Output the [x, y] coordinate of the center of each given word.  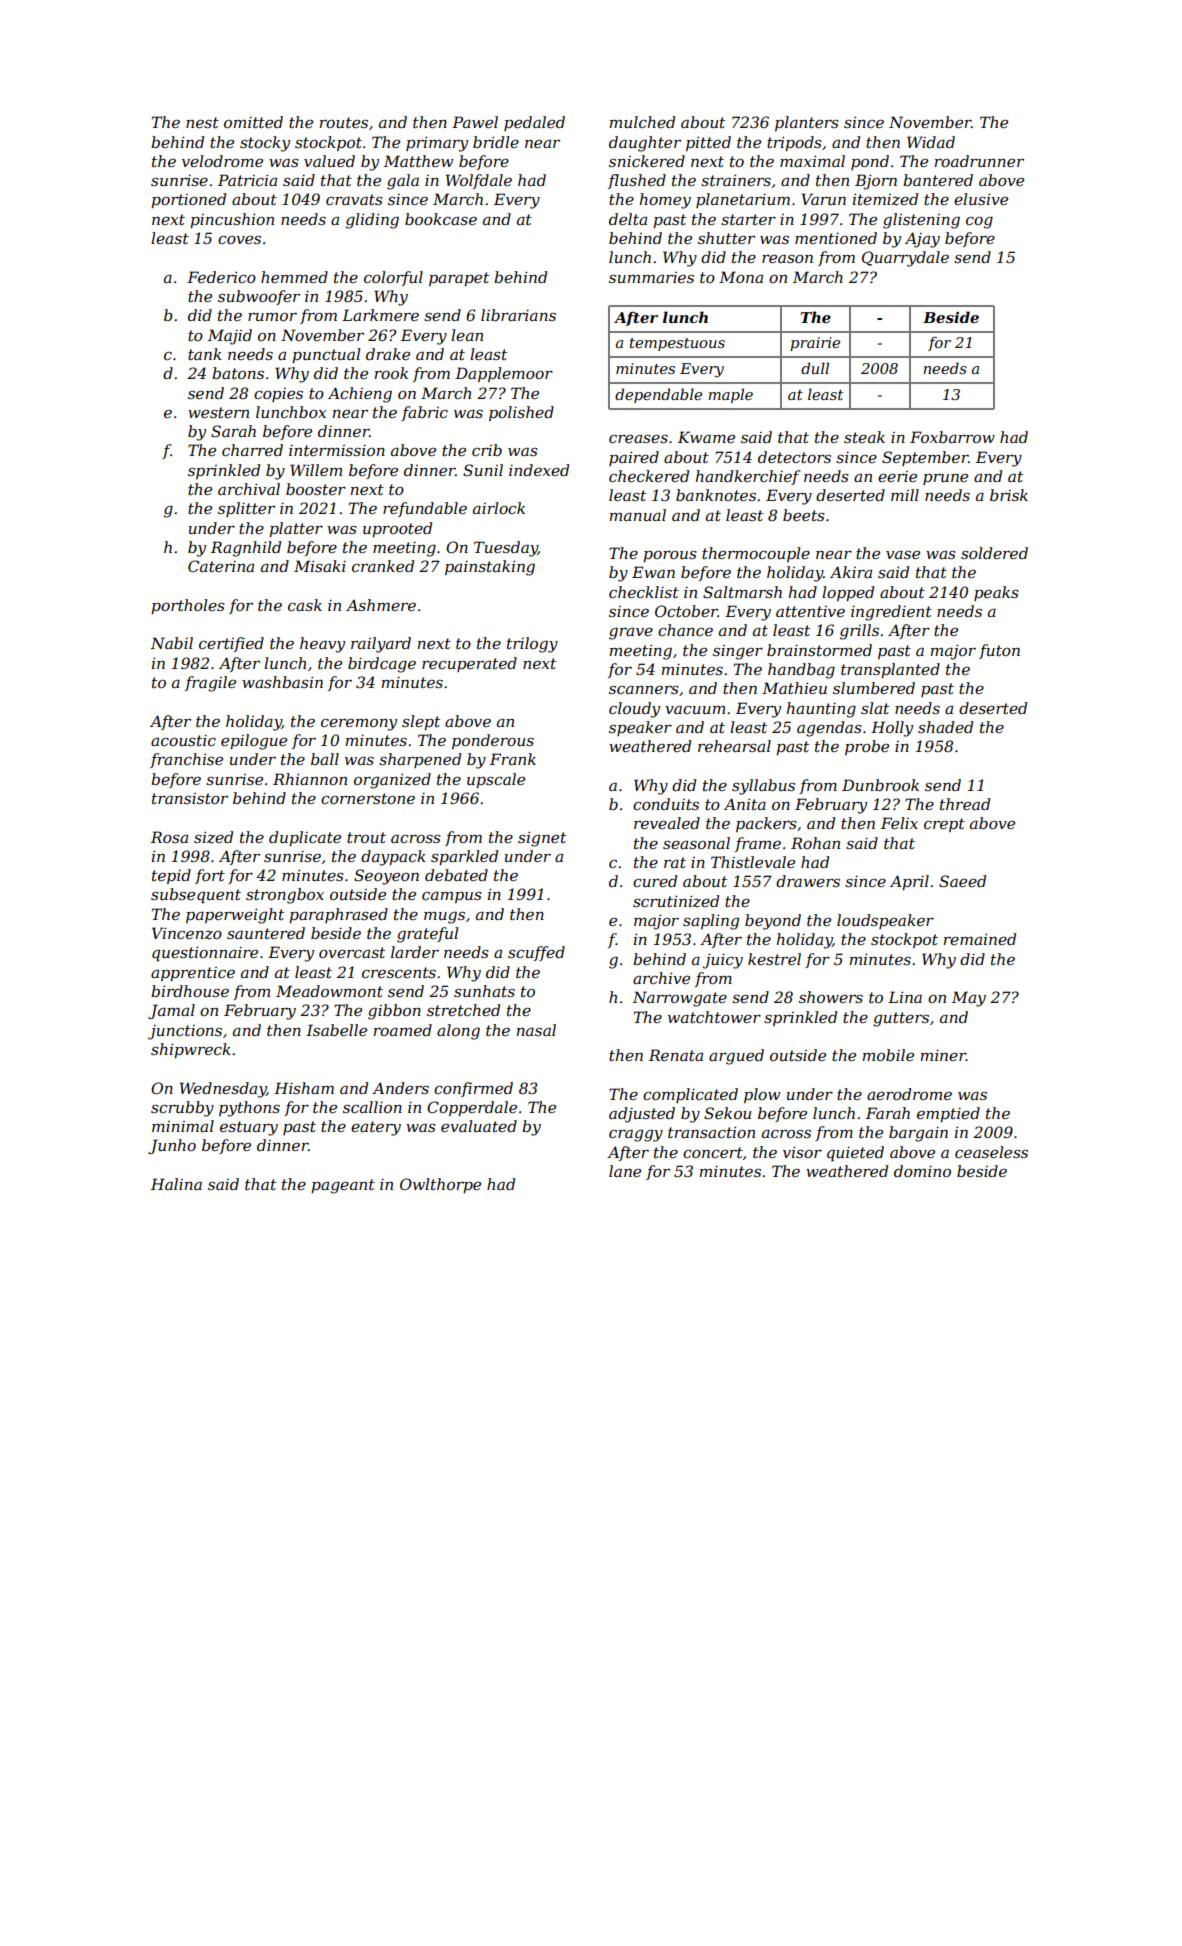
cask [305, 605]
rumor [272, 317]
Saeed [962, 881]
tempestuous [677, 344]
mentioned [836, 238]
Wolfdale [479, 181]
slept [421, 722]
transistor [190, 798]
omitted [253, 122]
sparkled [464, 857]
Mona [741, 277]
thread [965, 804]
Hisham [304, 1088]
